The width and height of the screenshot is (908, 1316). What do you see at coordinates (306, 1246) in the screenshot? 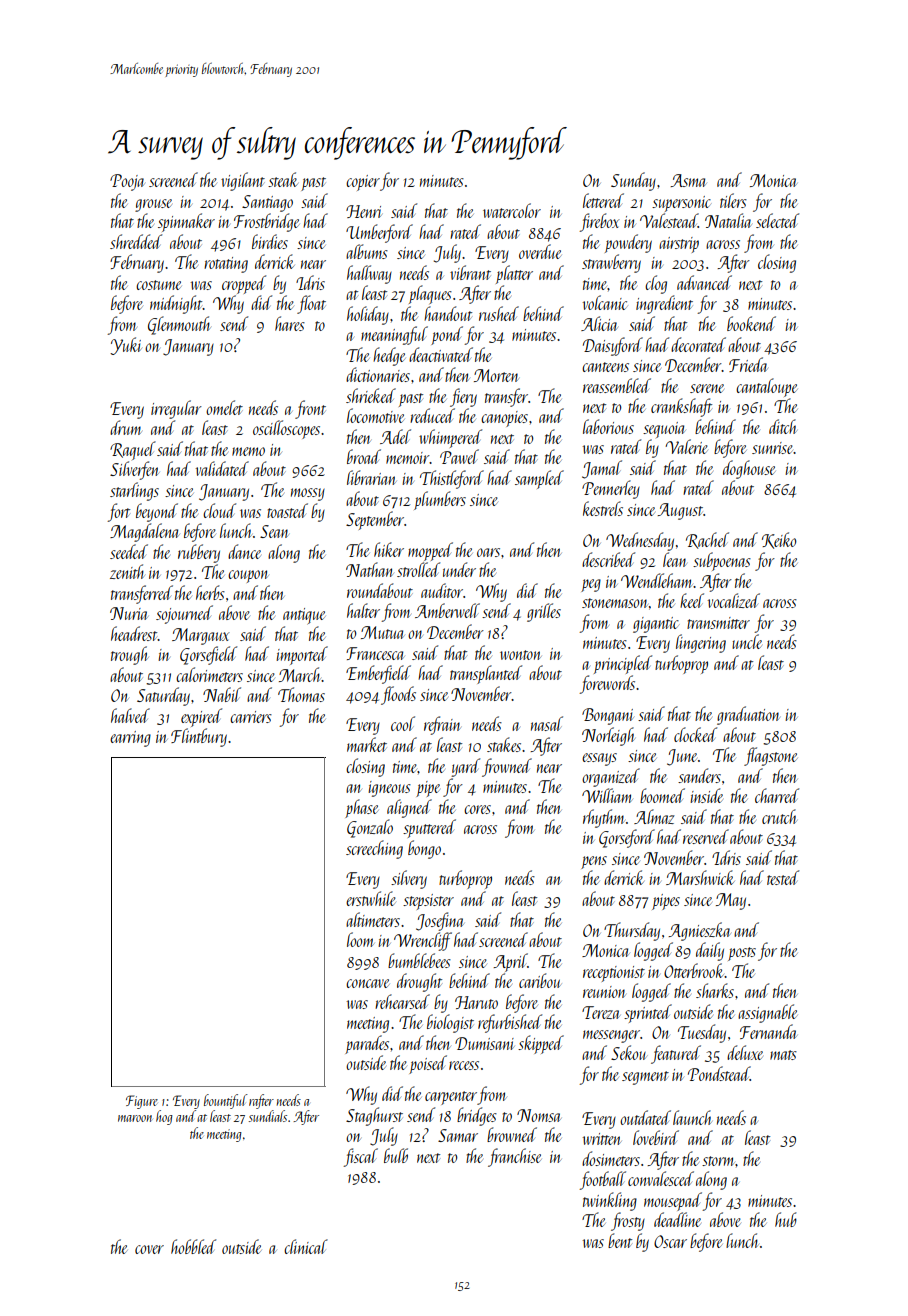
I see `clinical` at bounding box center [306, 1246].
